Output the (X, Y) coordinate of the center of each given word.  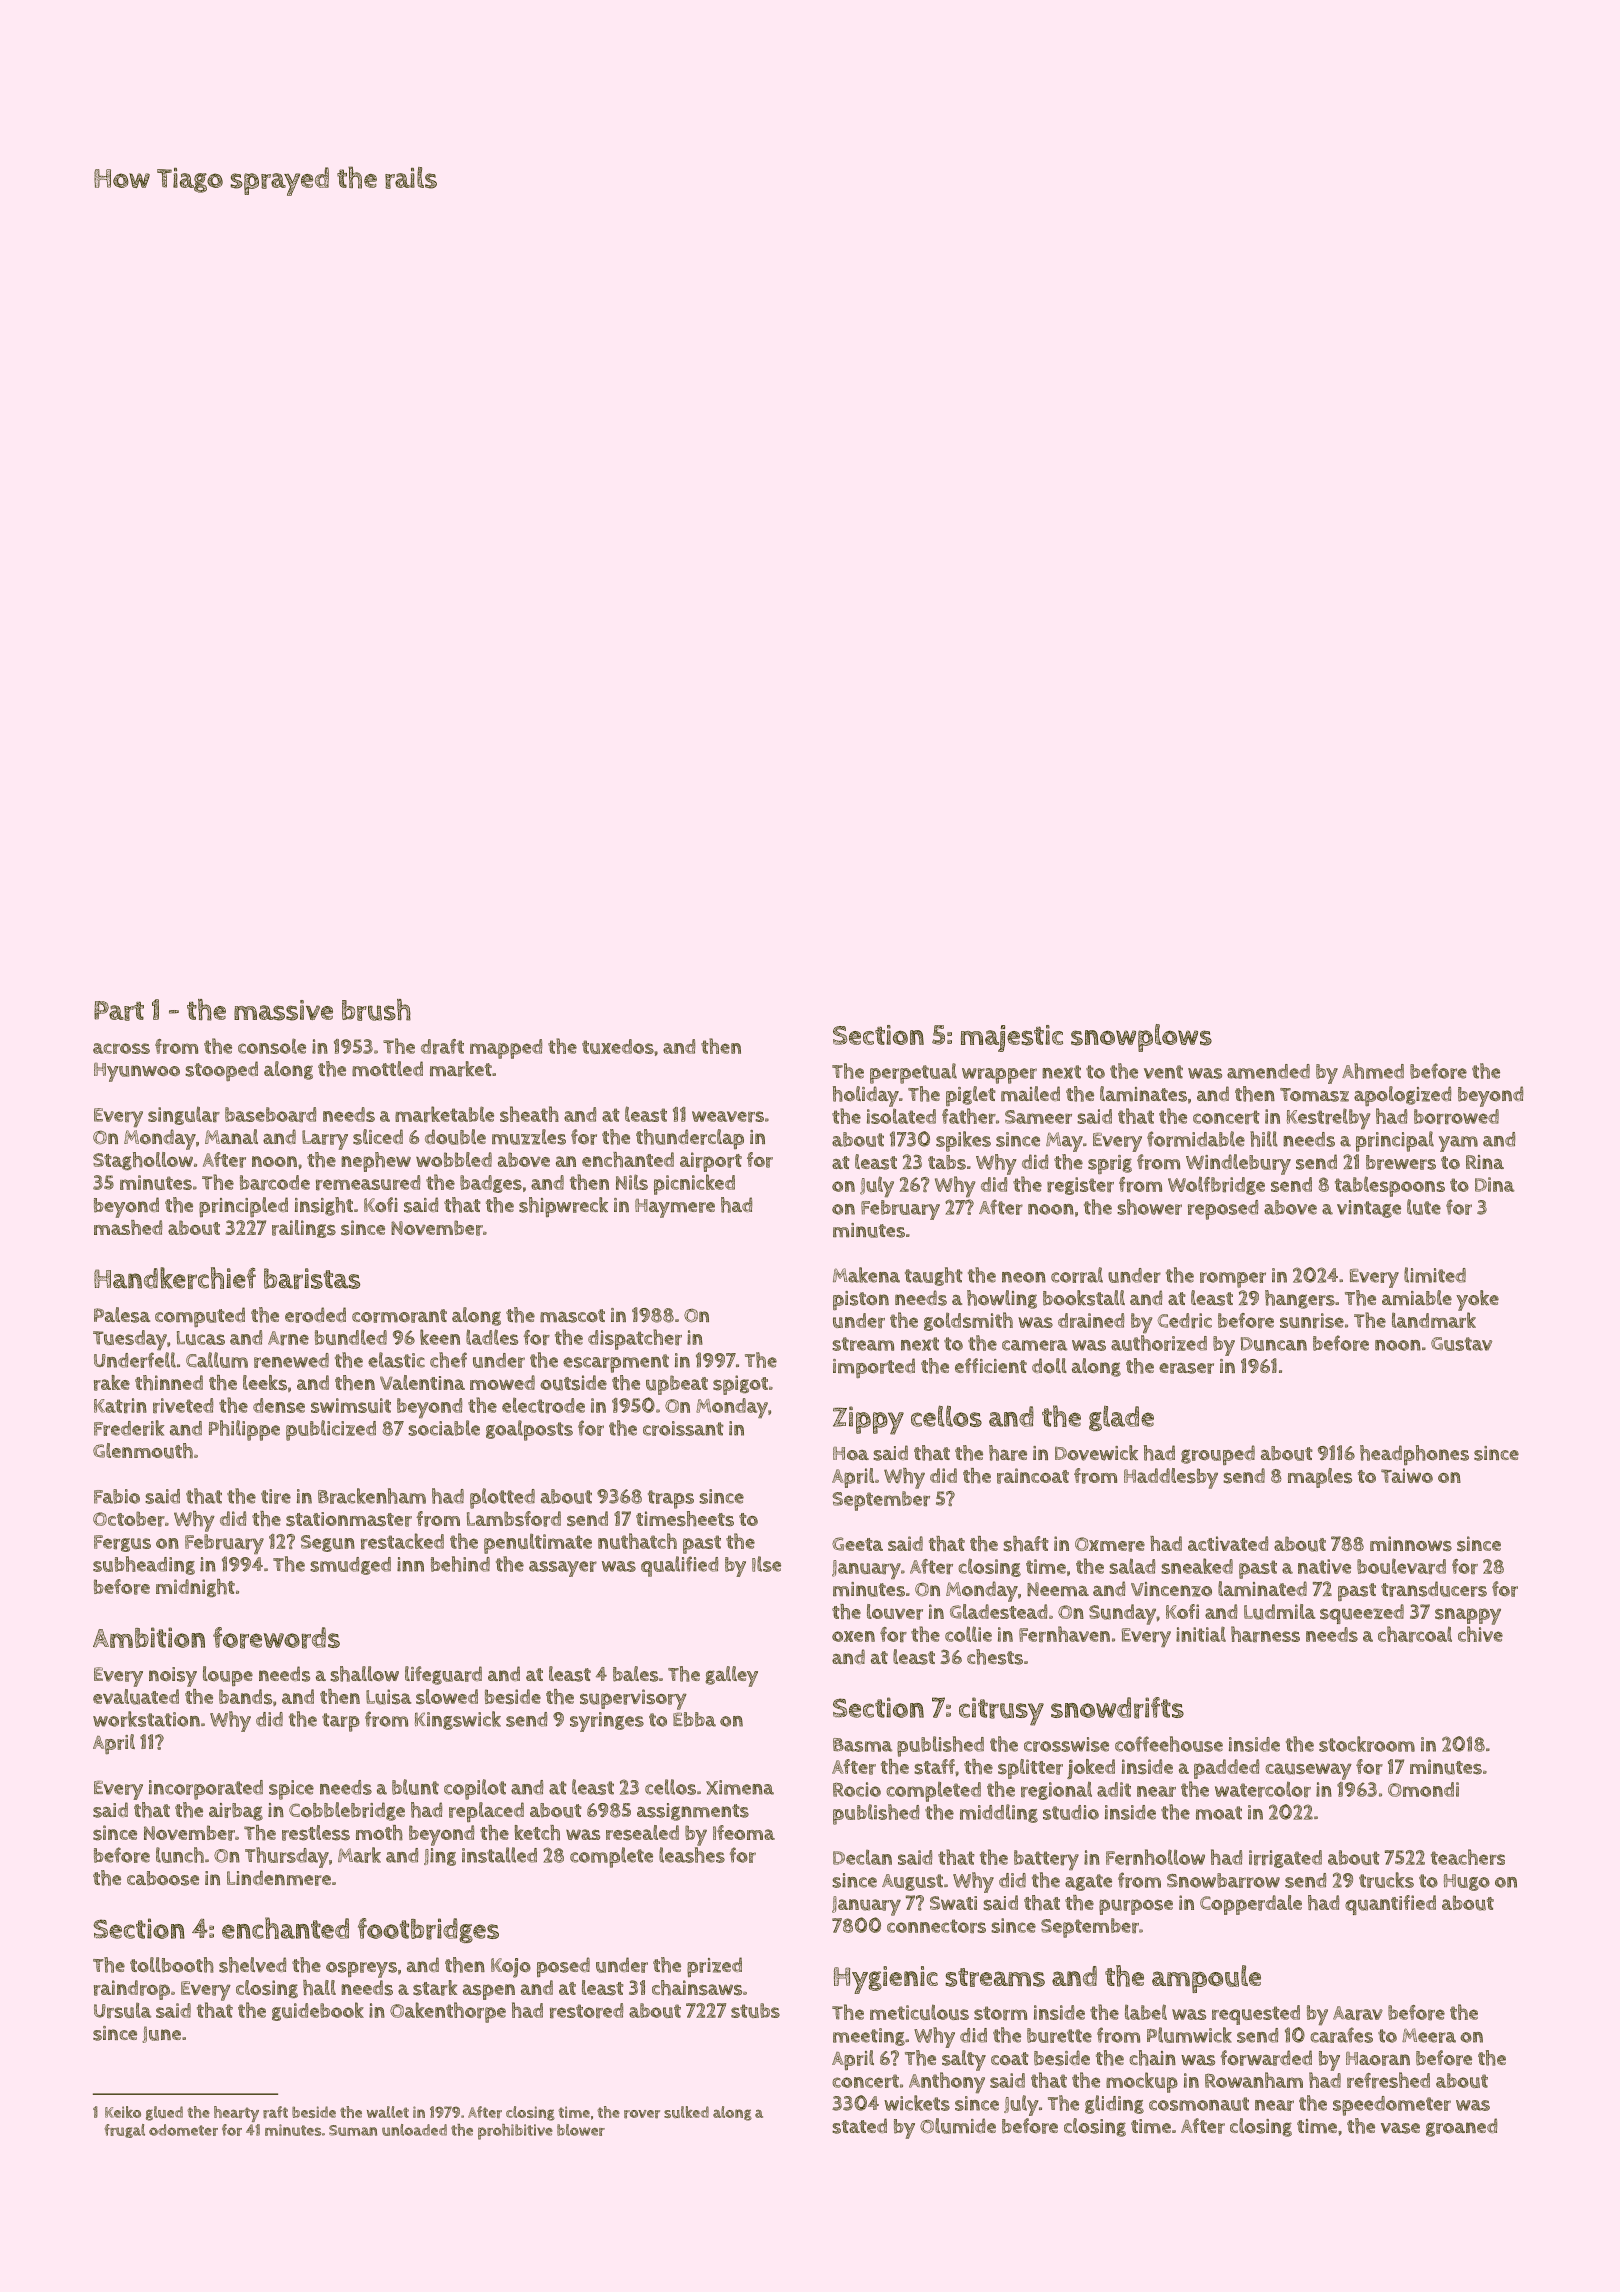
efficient (991, 1365)
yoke (1477, 1300)
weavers (728, 1117)
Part (119, 1011)
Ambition (149, 1637)
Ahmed (1373, 1071)
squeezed (1362, 1614)
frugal (124, 2131)
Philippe (244, 1430)
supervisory (633, 1699)
